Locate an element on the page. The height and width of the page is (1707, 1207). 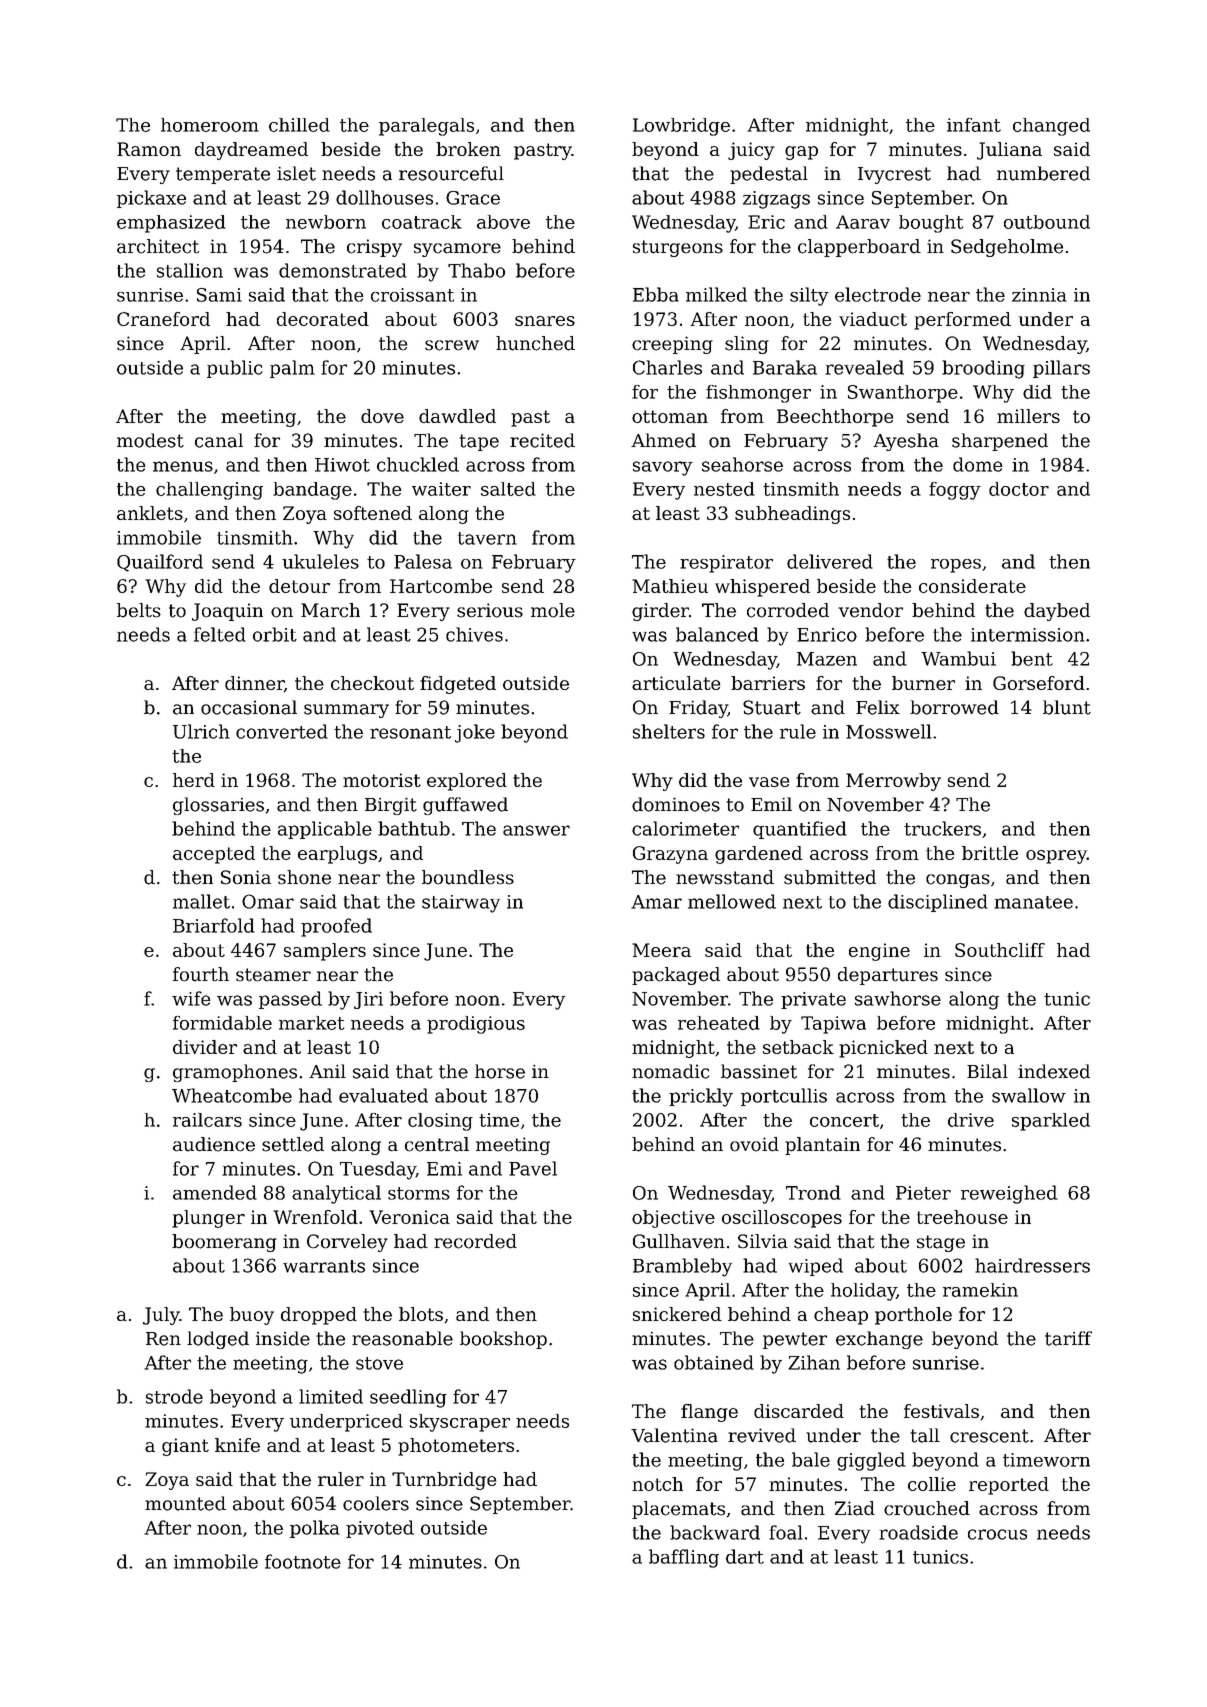
limited is located at coordinates (331, 1396).
